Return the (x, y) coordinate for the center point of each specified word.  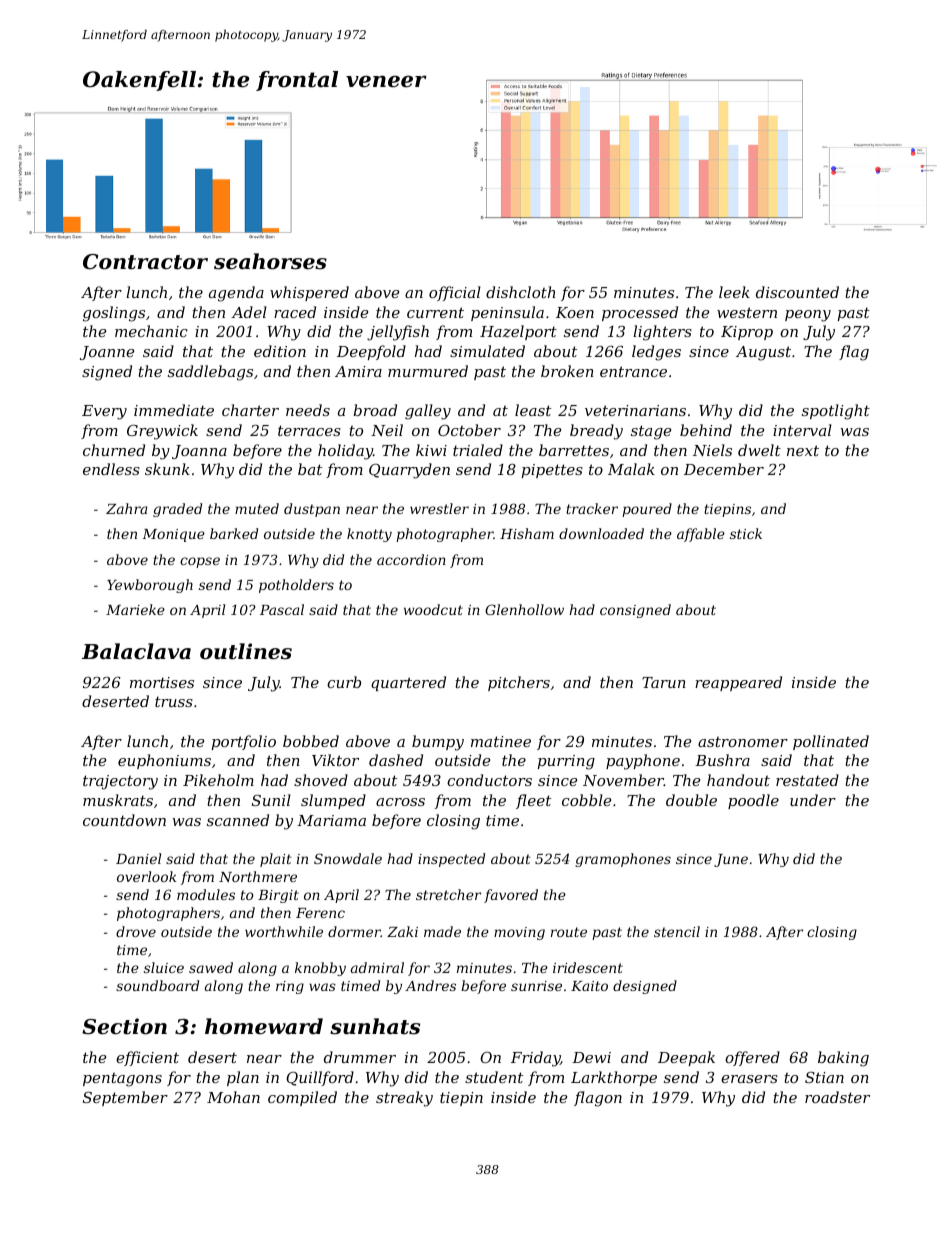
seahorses (270, 261)
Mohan (233, 1097)
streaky (404, 1099)
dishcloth (520, 292)
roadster (837, 1097)
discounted (797, 292)
